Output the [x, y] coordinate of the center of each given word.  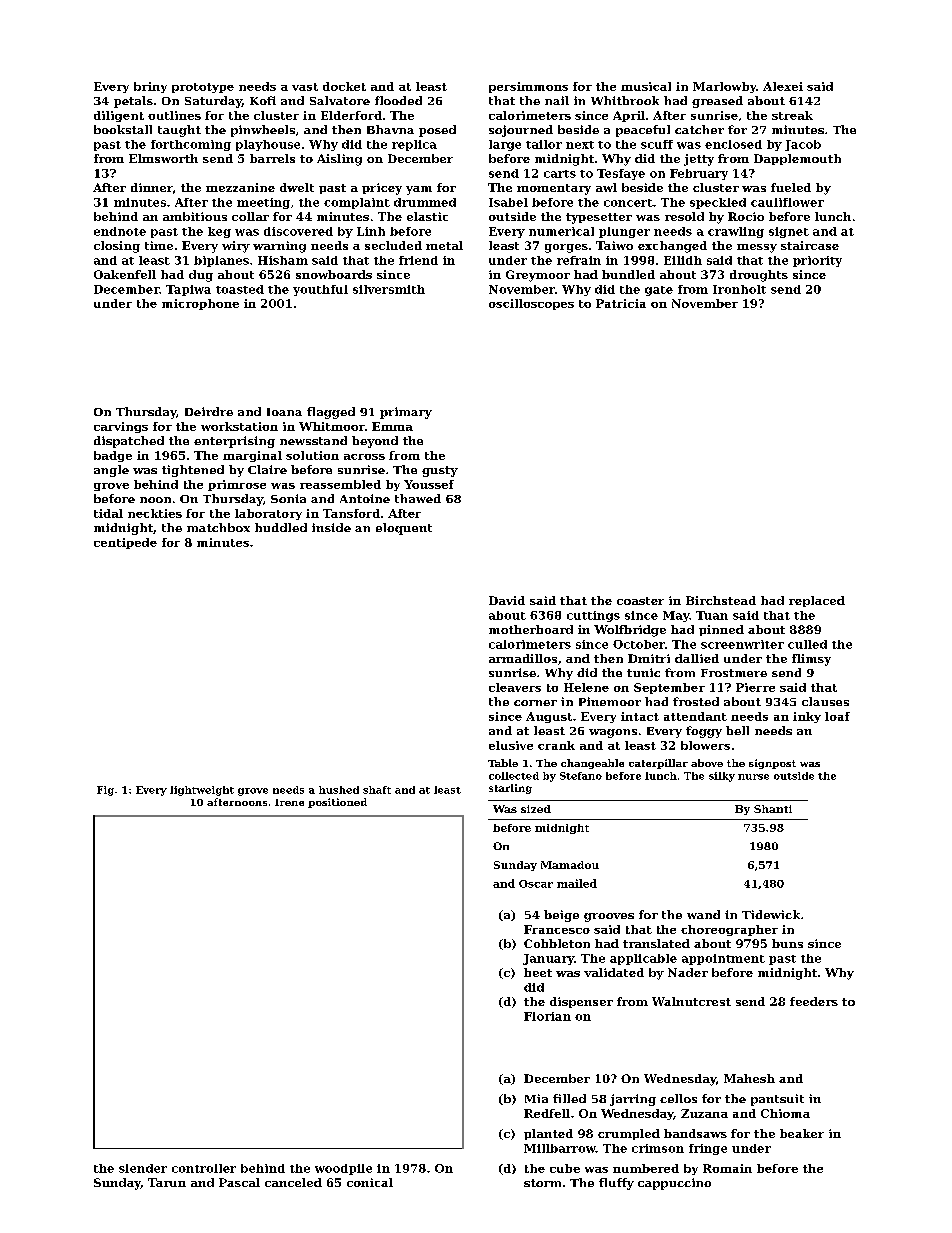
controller [204, 1168]
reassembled [340, 484]
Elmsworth [163, 158]
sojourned [521, 131]
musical [646, 86]
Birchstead [721, 600]
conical [370, 1182]
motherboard [531, 629]
